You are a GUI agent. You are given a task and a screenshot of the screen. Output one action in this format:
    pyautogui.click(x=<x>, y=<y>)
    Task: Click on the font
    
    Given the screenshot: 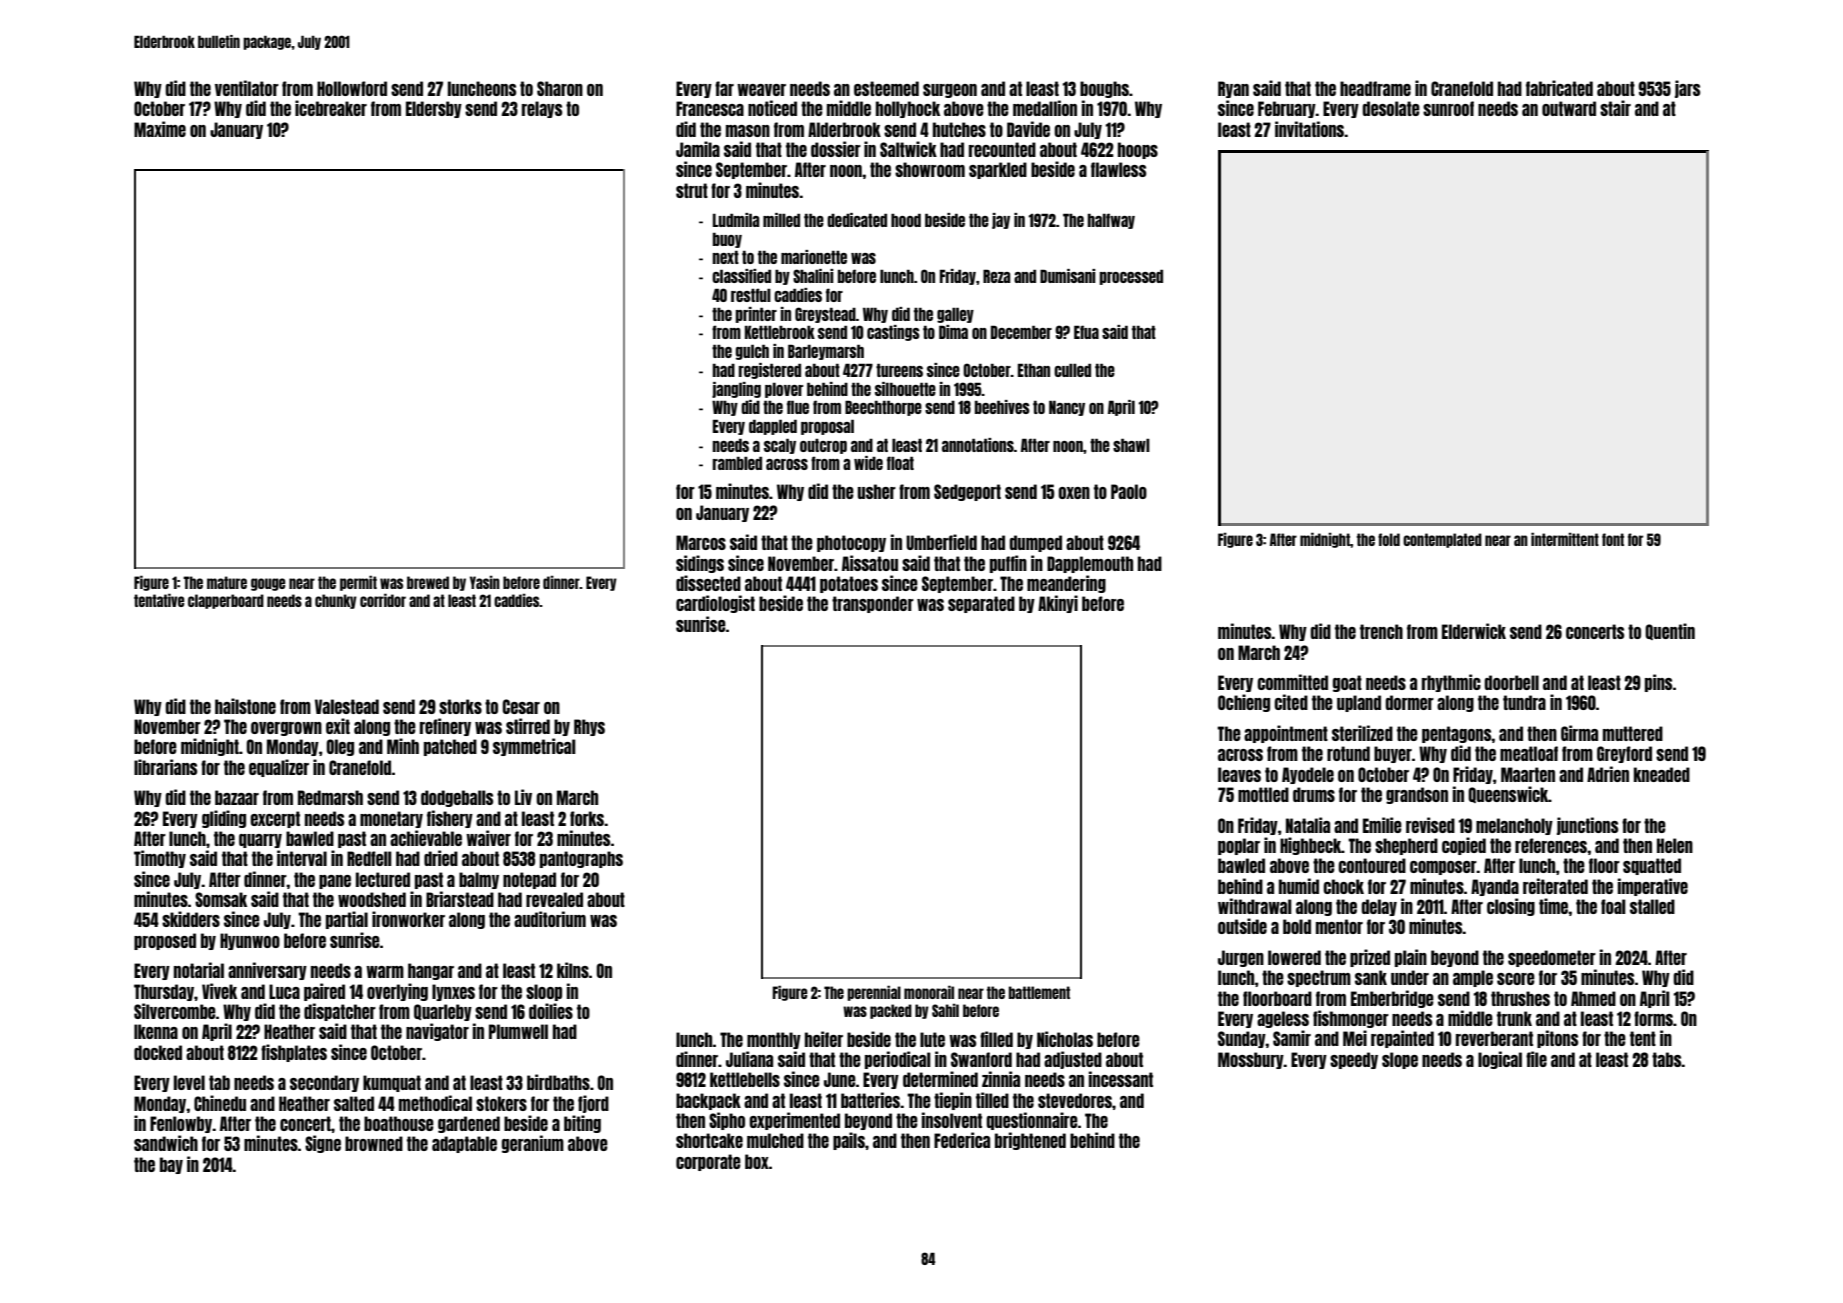 What is the action you would take?
    pyautogui.click(x=1613, y=539)
